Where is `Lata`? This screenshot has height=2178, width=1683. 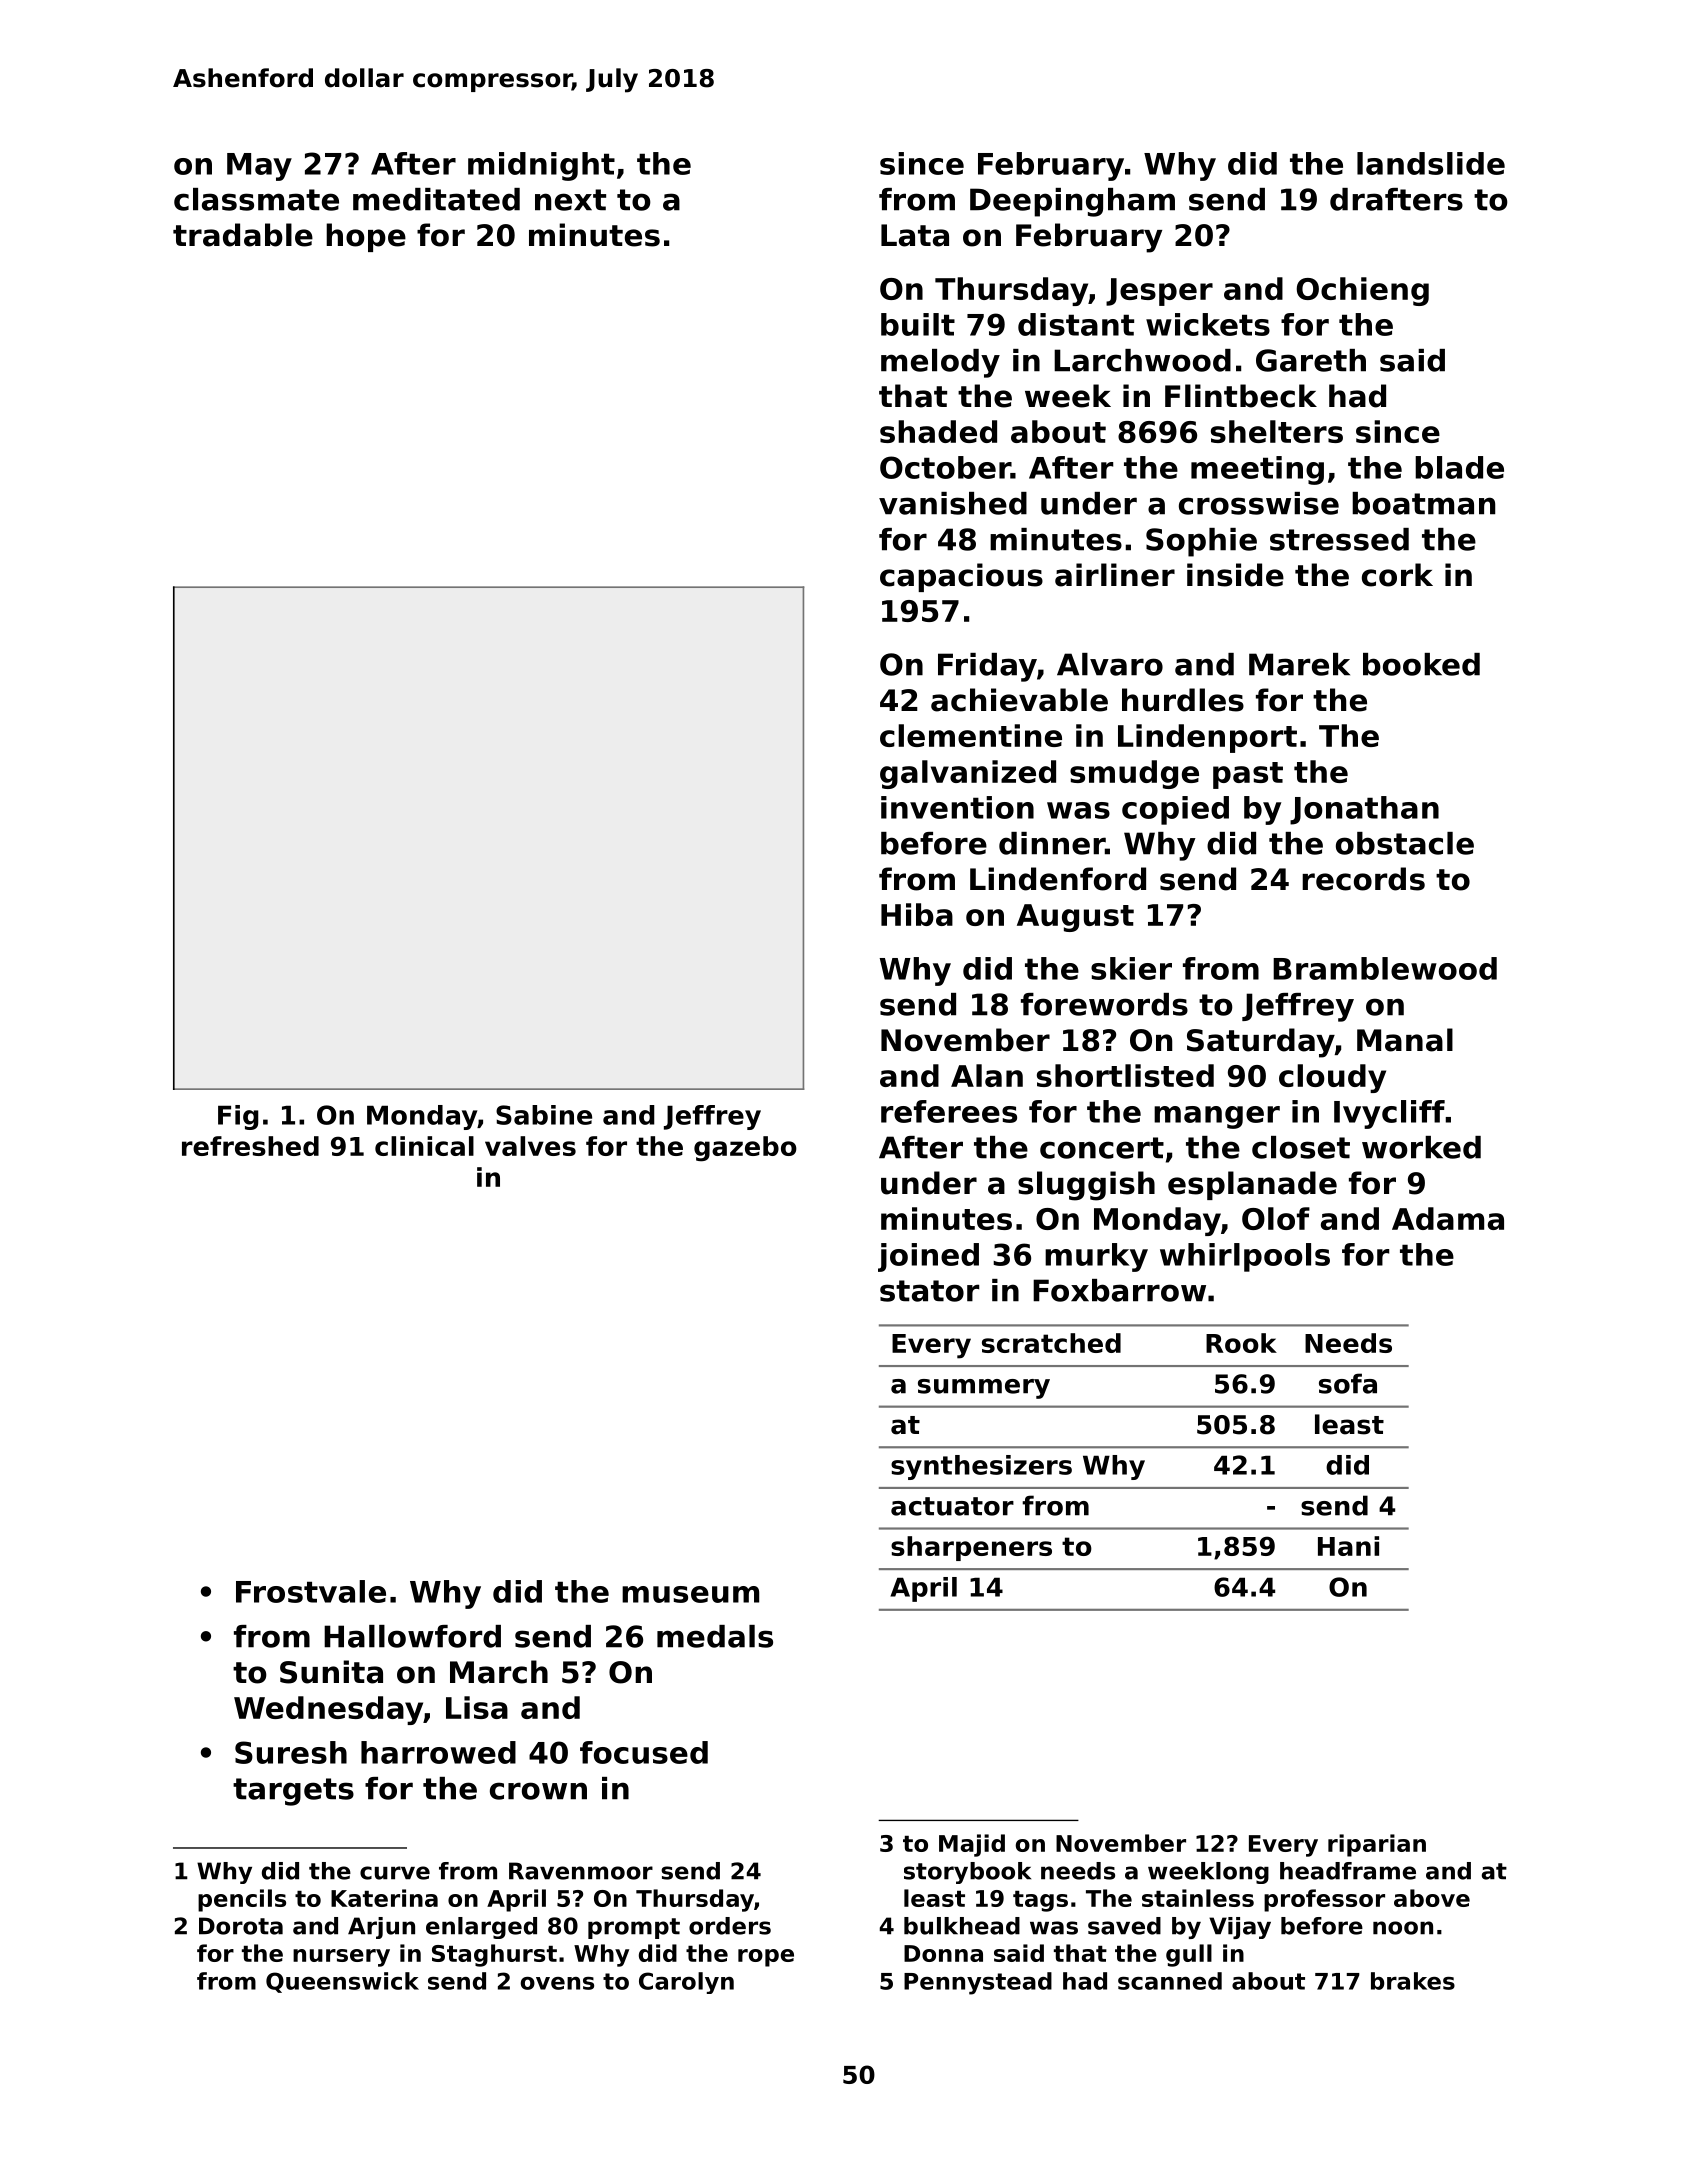
Lata is located at coordinates (915, 235).
